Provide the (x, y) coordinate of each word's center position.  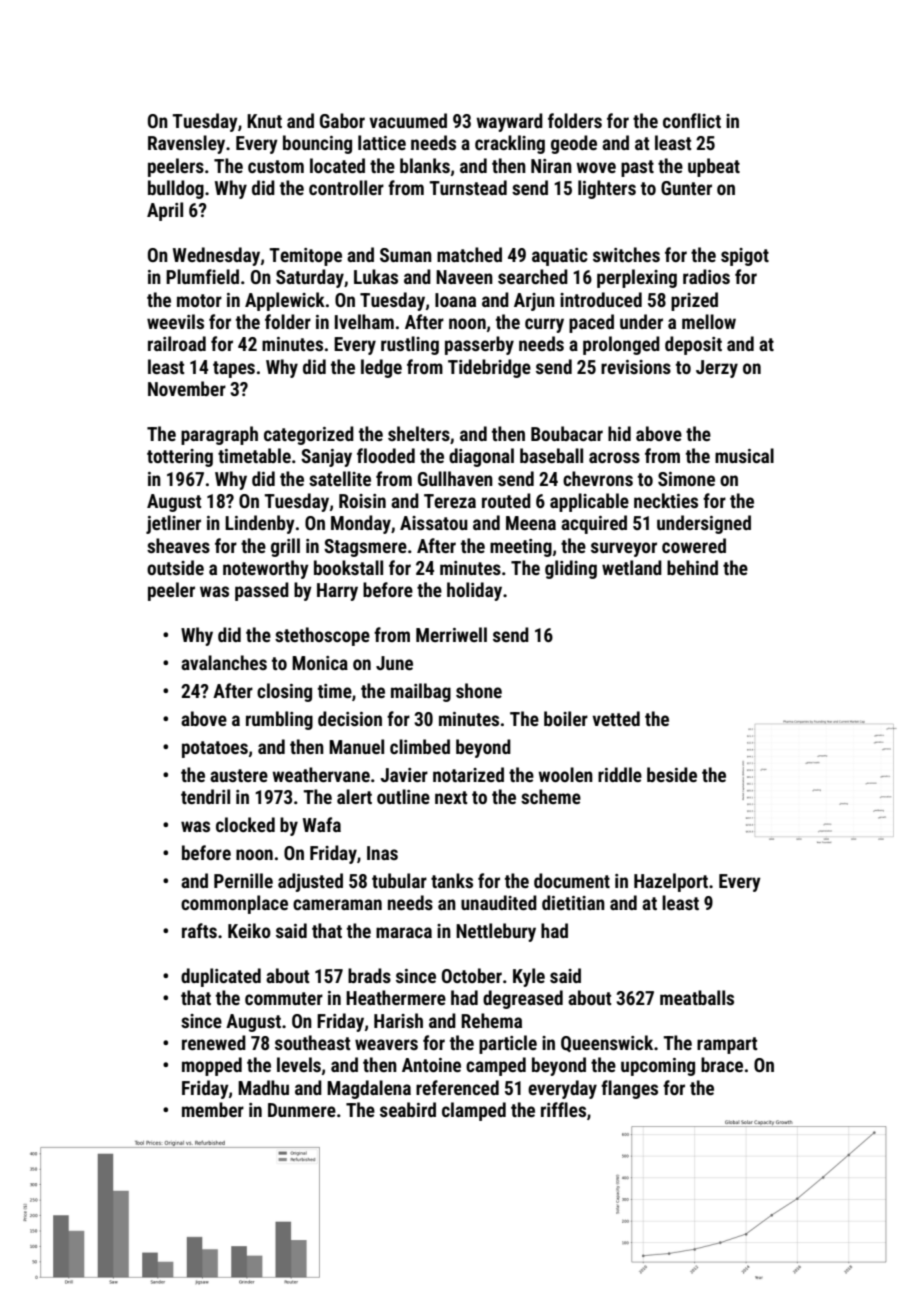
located (337, 165)
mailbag (421, 692)
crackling (510, 144)
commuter (284, 998)
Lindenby (260, 524)
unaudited (499, 902)
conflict (692, 120)
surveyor (624, 549)
